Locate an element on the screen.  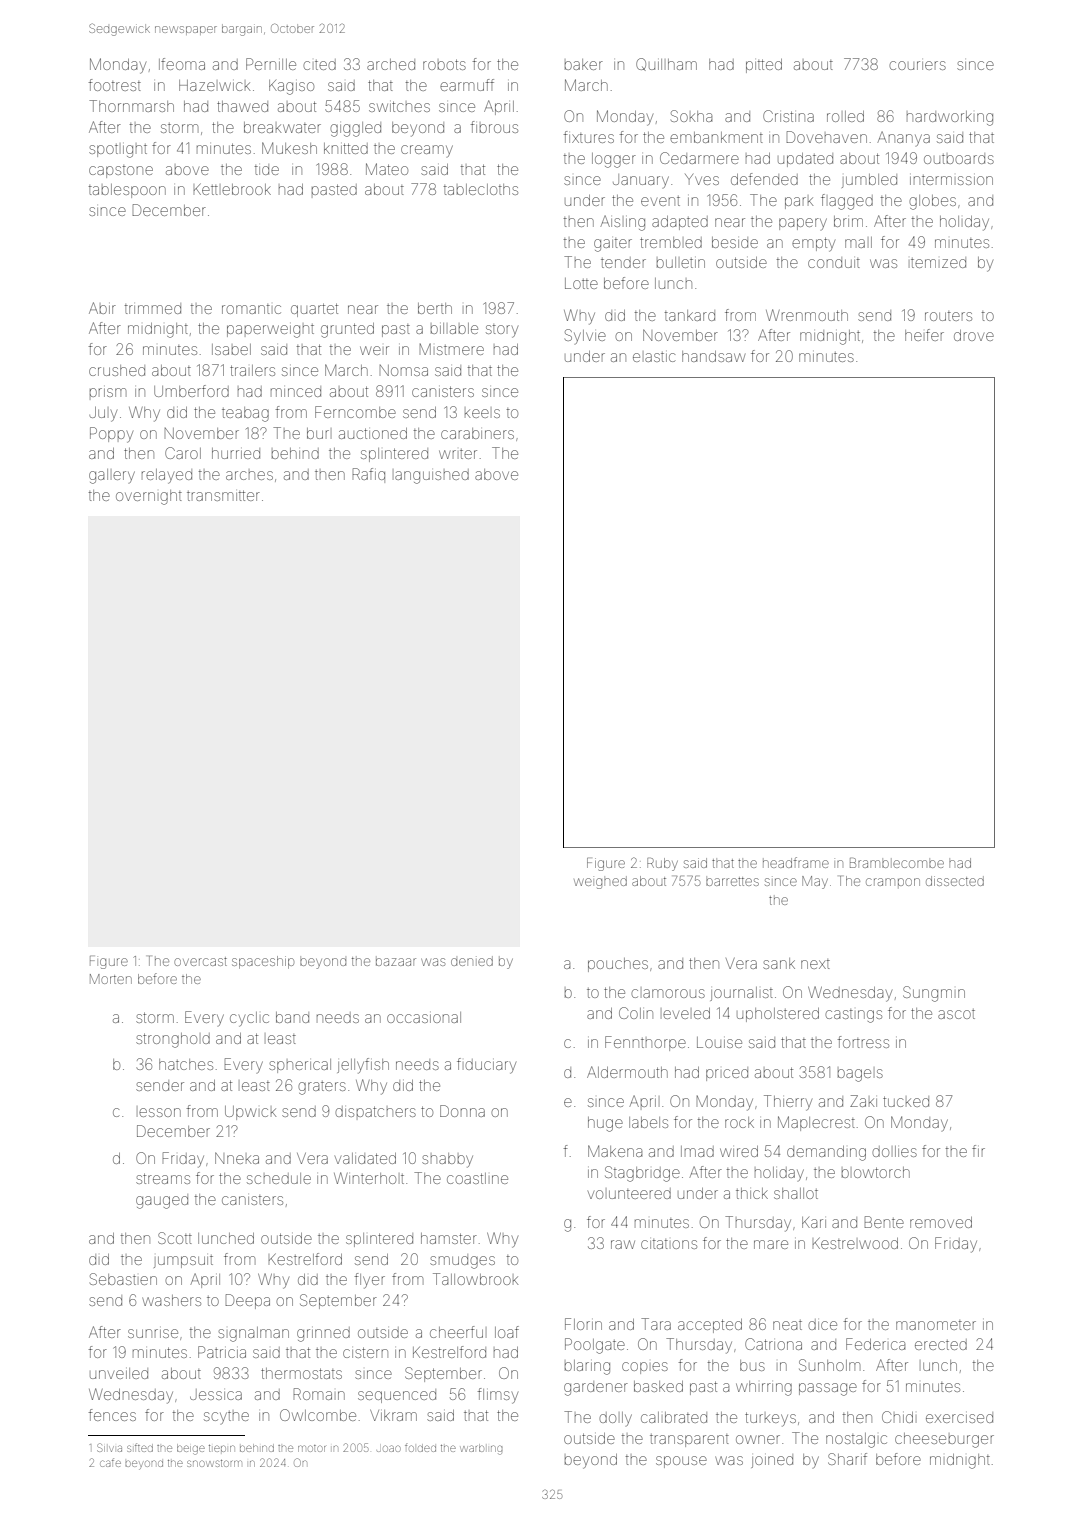
pitted is located at coordinates (764, 66).
